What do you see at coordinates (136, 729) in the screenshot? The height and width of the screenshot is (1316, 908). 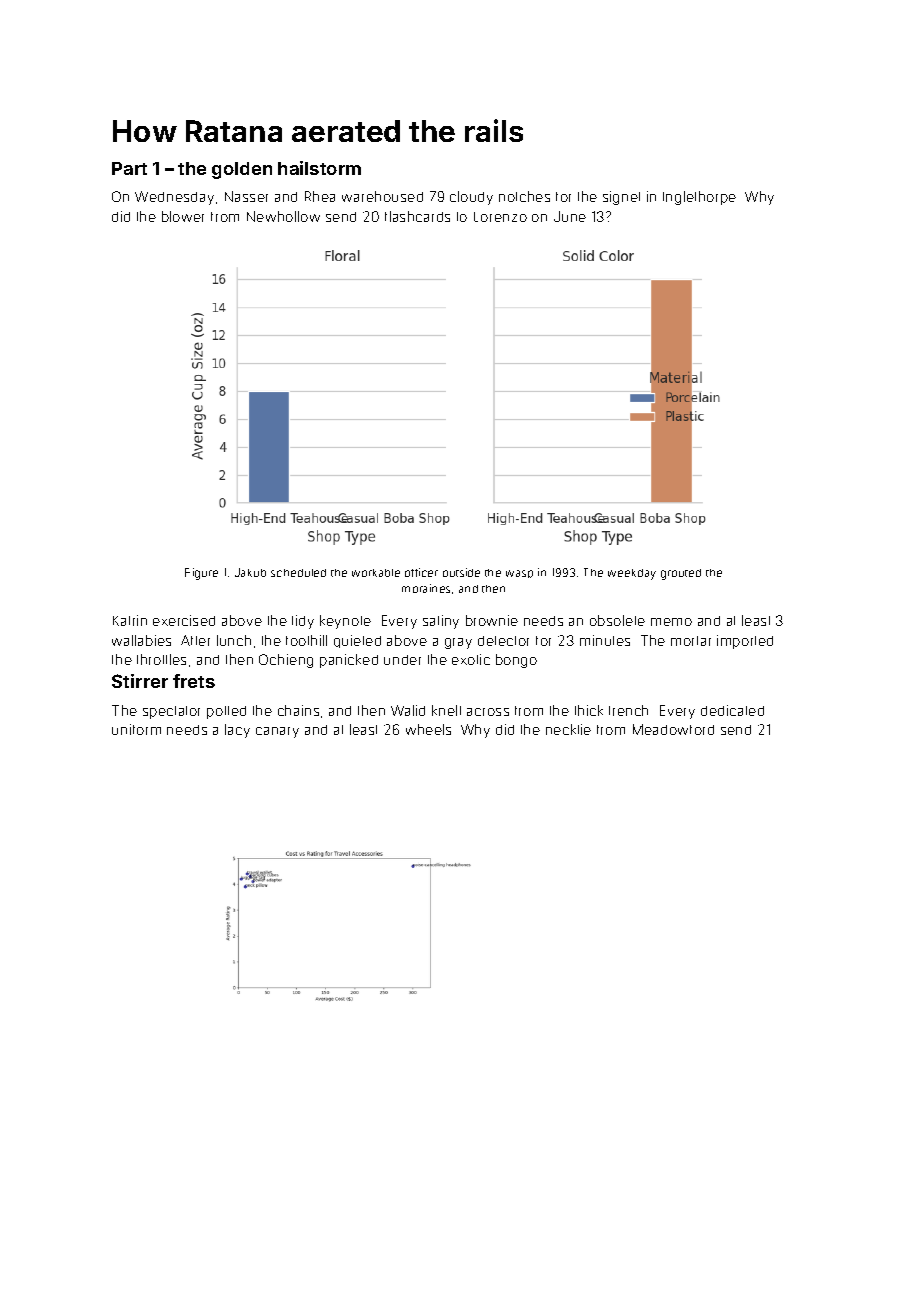 I see `uniform` at bounding box center [136, 729].
